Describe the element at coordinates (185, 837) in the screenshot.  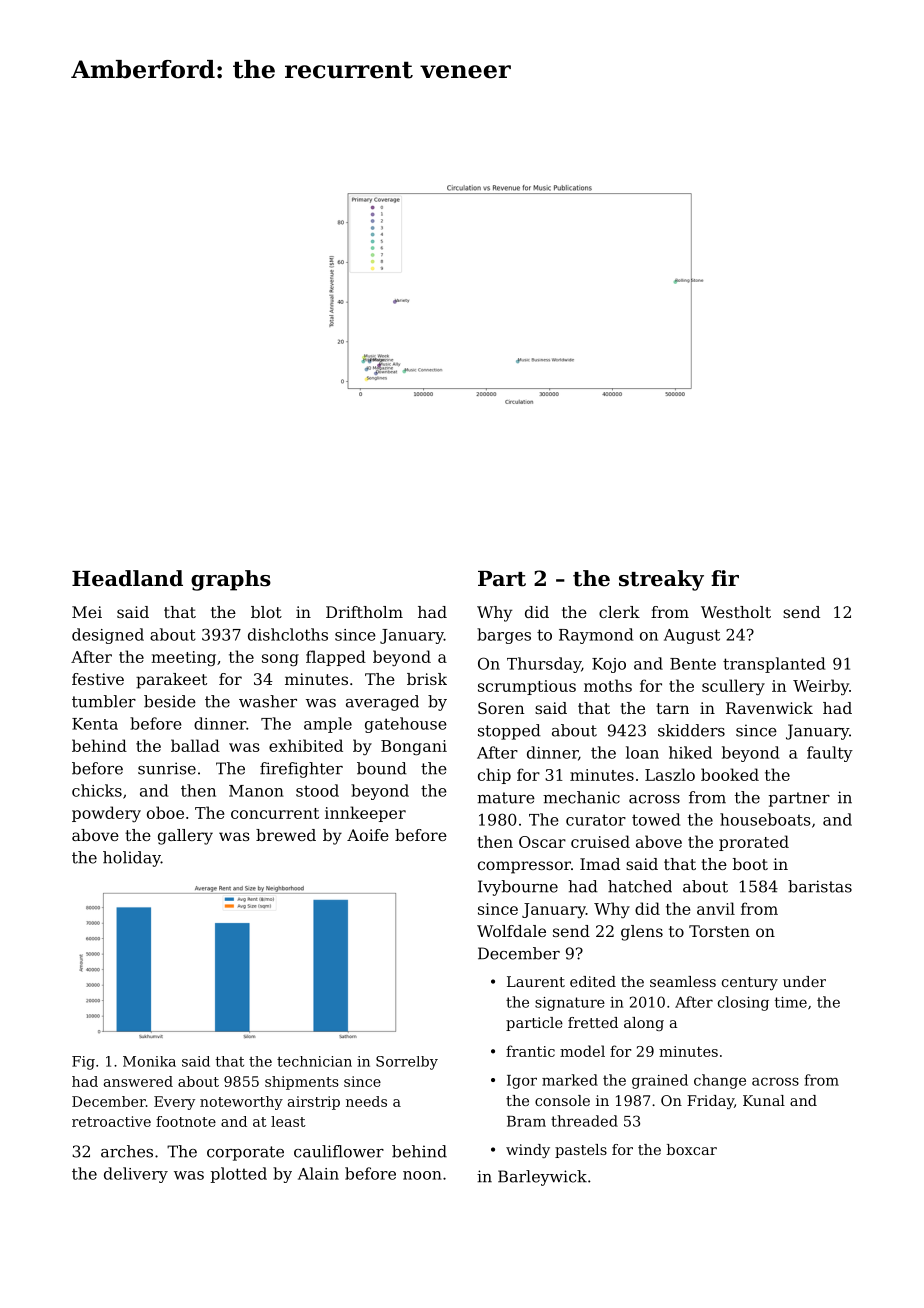
I see `gallery` at that location.
